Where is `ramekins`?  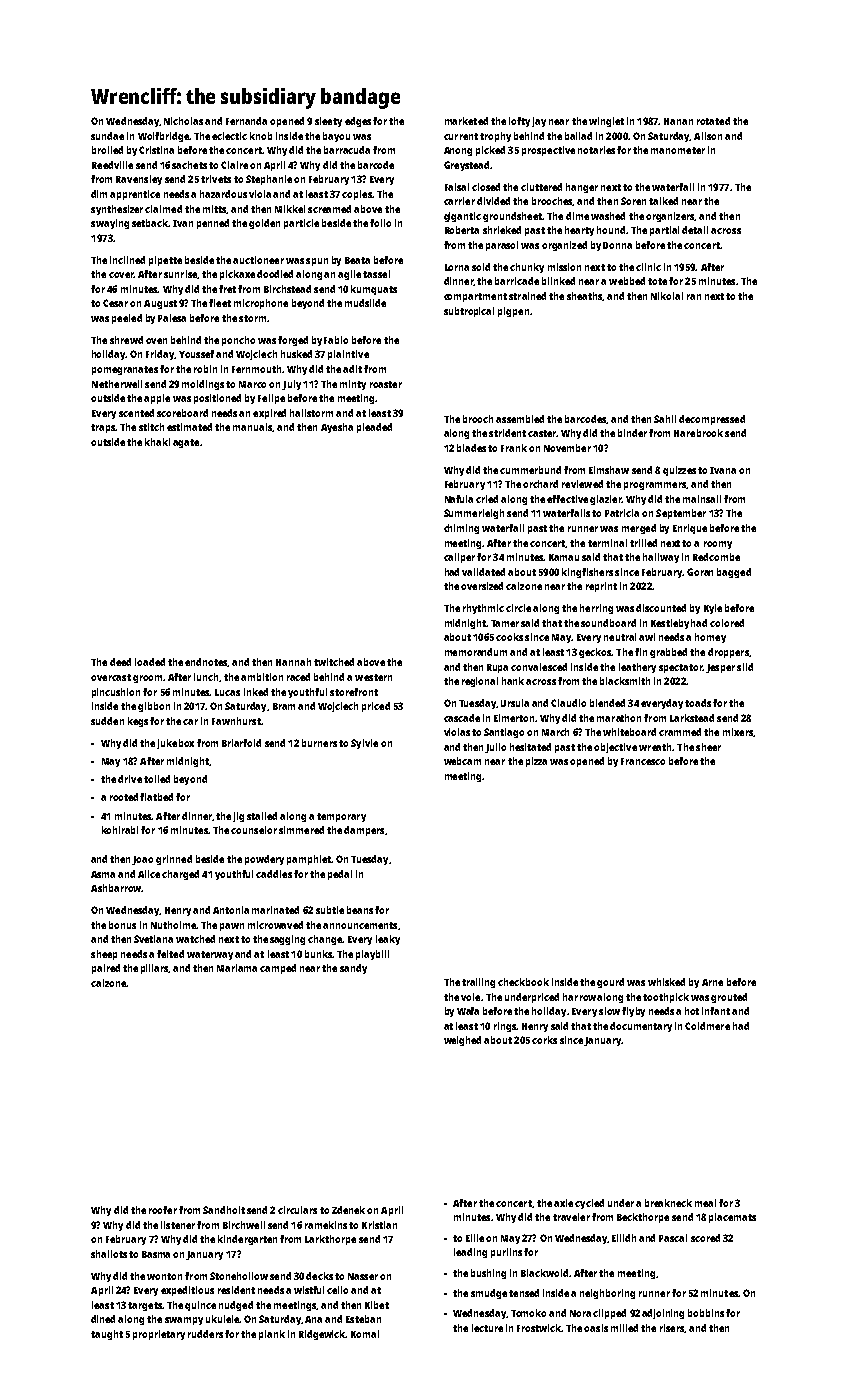
ramekins is located at coordinates (326, 1225).
